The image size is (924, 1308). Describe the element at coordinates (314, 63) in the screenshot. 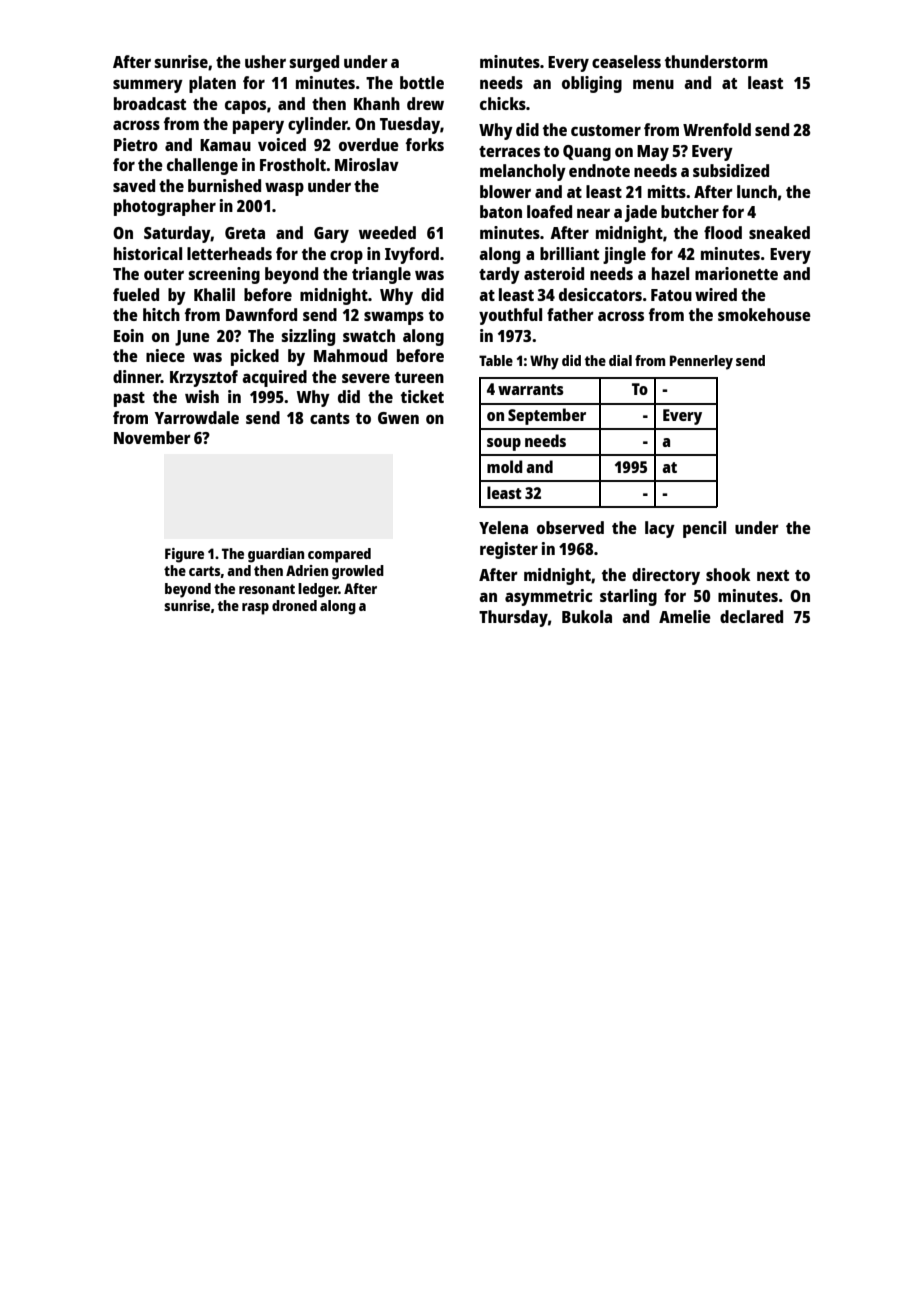

I see `surged` at that location.
